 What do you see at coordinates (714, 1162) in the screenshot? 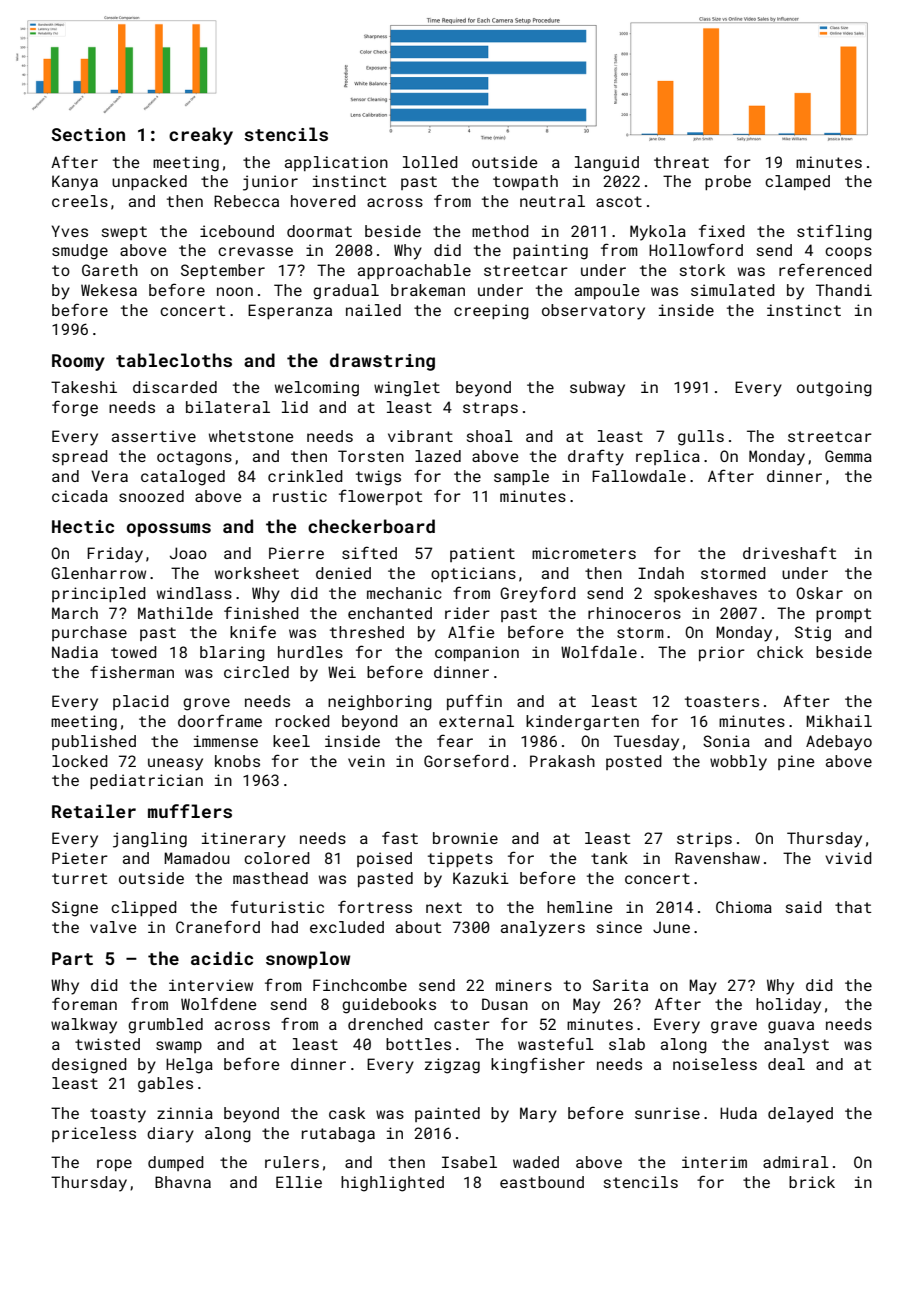
I see `interim` at bounding box center [714, 1162].
